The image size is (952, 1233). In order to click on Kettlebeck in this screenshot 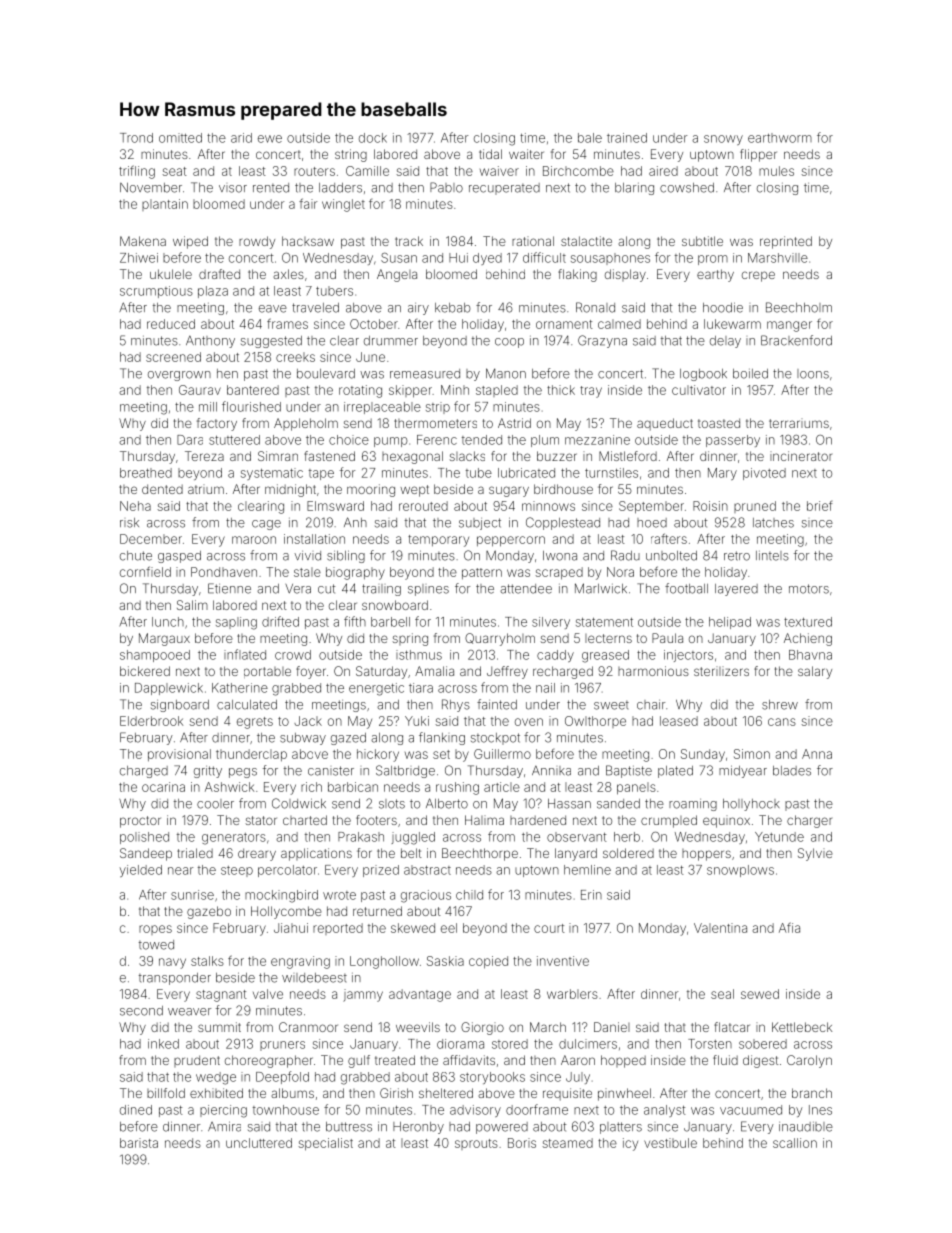, I will do `click(802, 1027)`.
